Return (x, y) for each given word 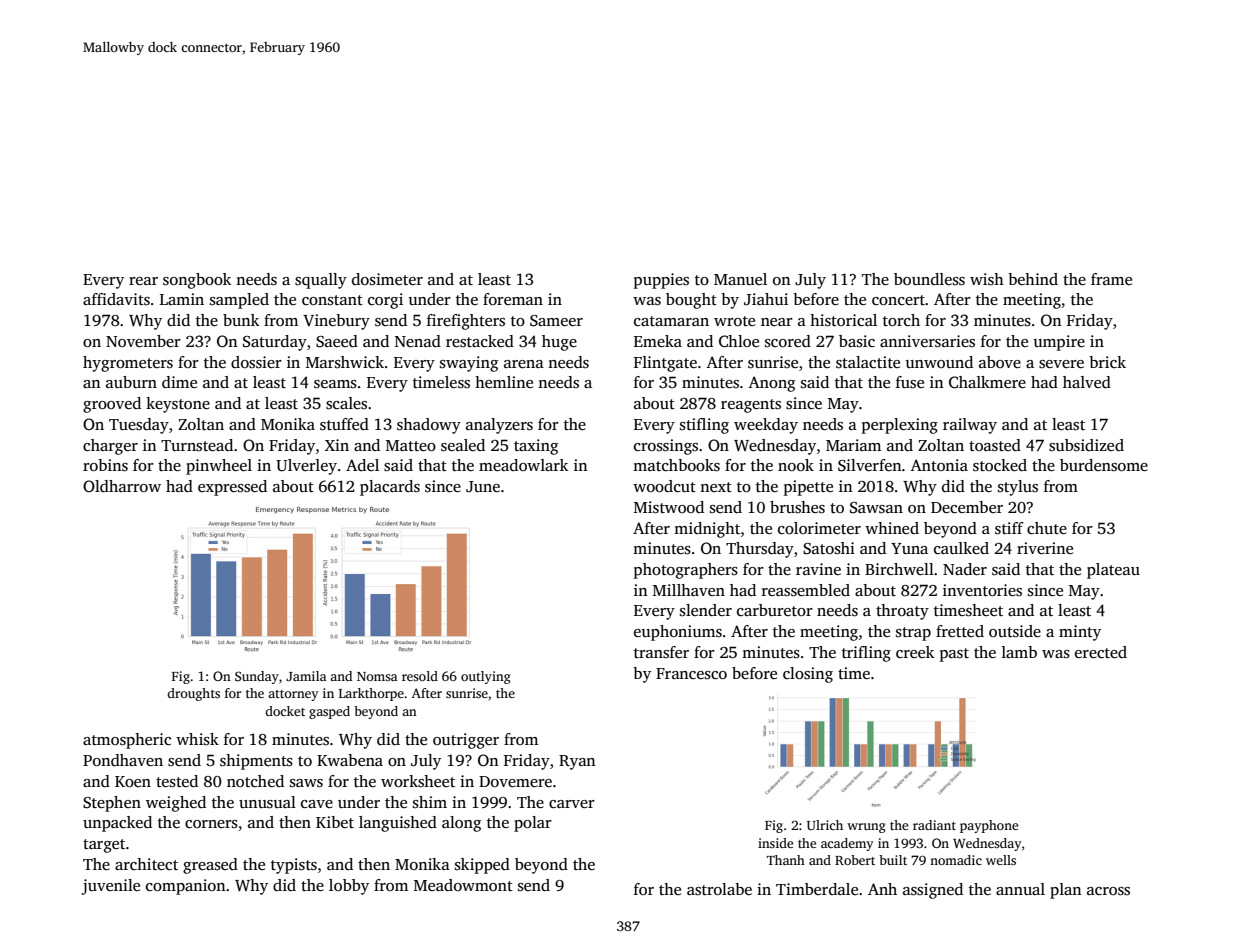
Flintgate (665, 364)
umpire (1059, 343)
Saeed (337, 341)
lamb (1019, 652)
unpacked (117, 824)
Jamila (306, 676)
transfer (661, 652)
